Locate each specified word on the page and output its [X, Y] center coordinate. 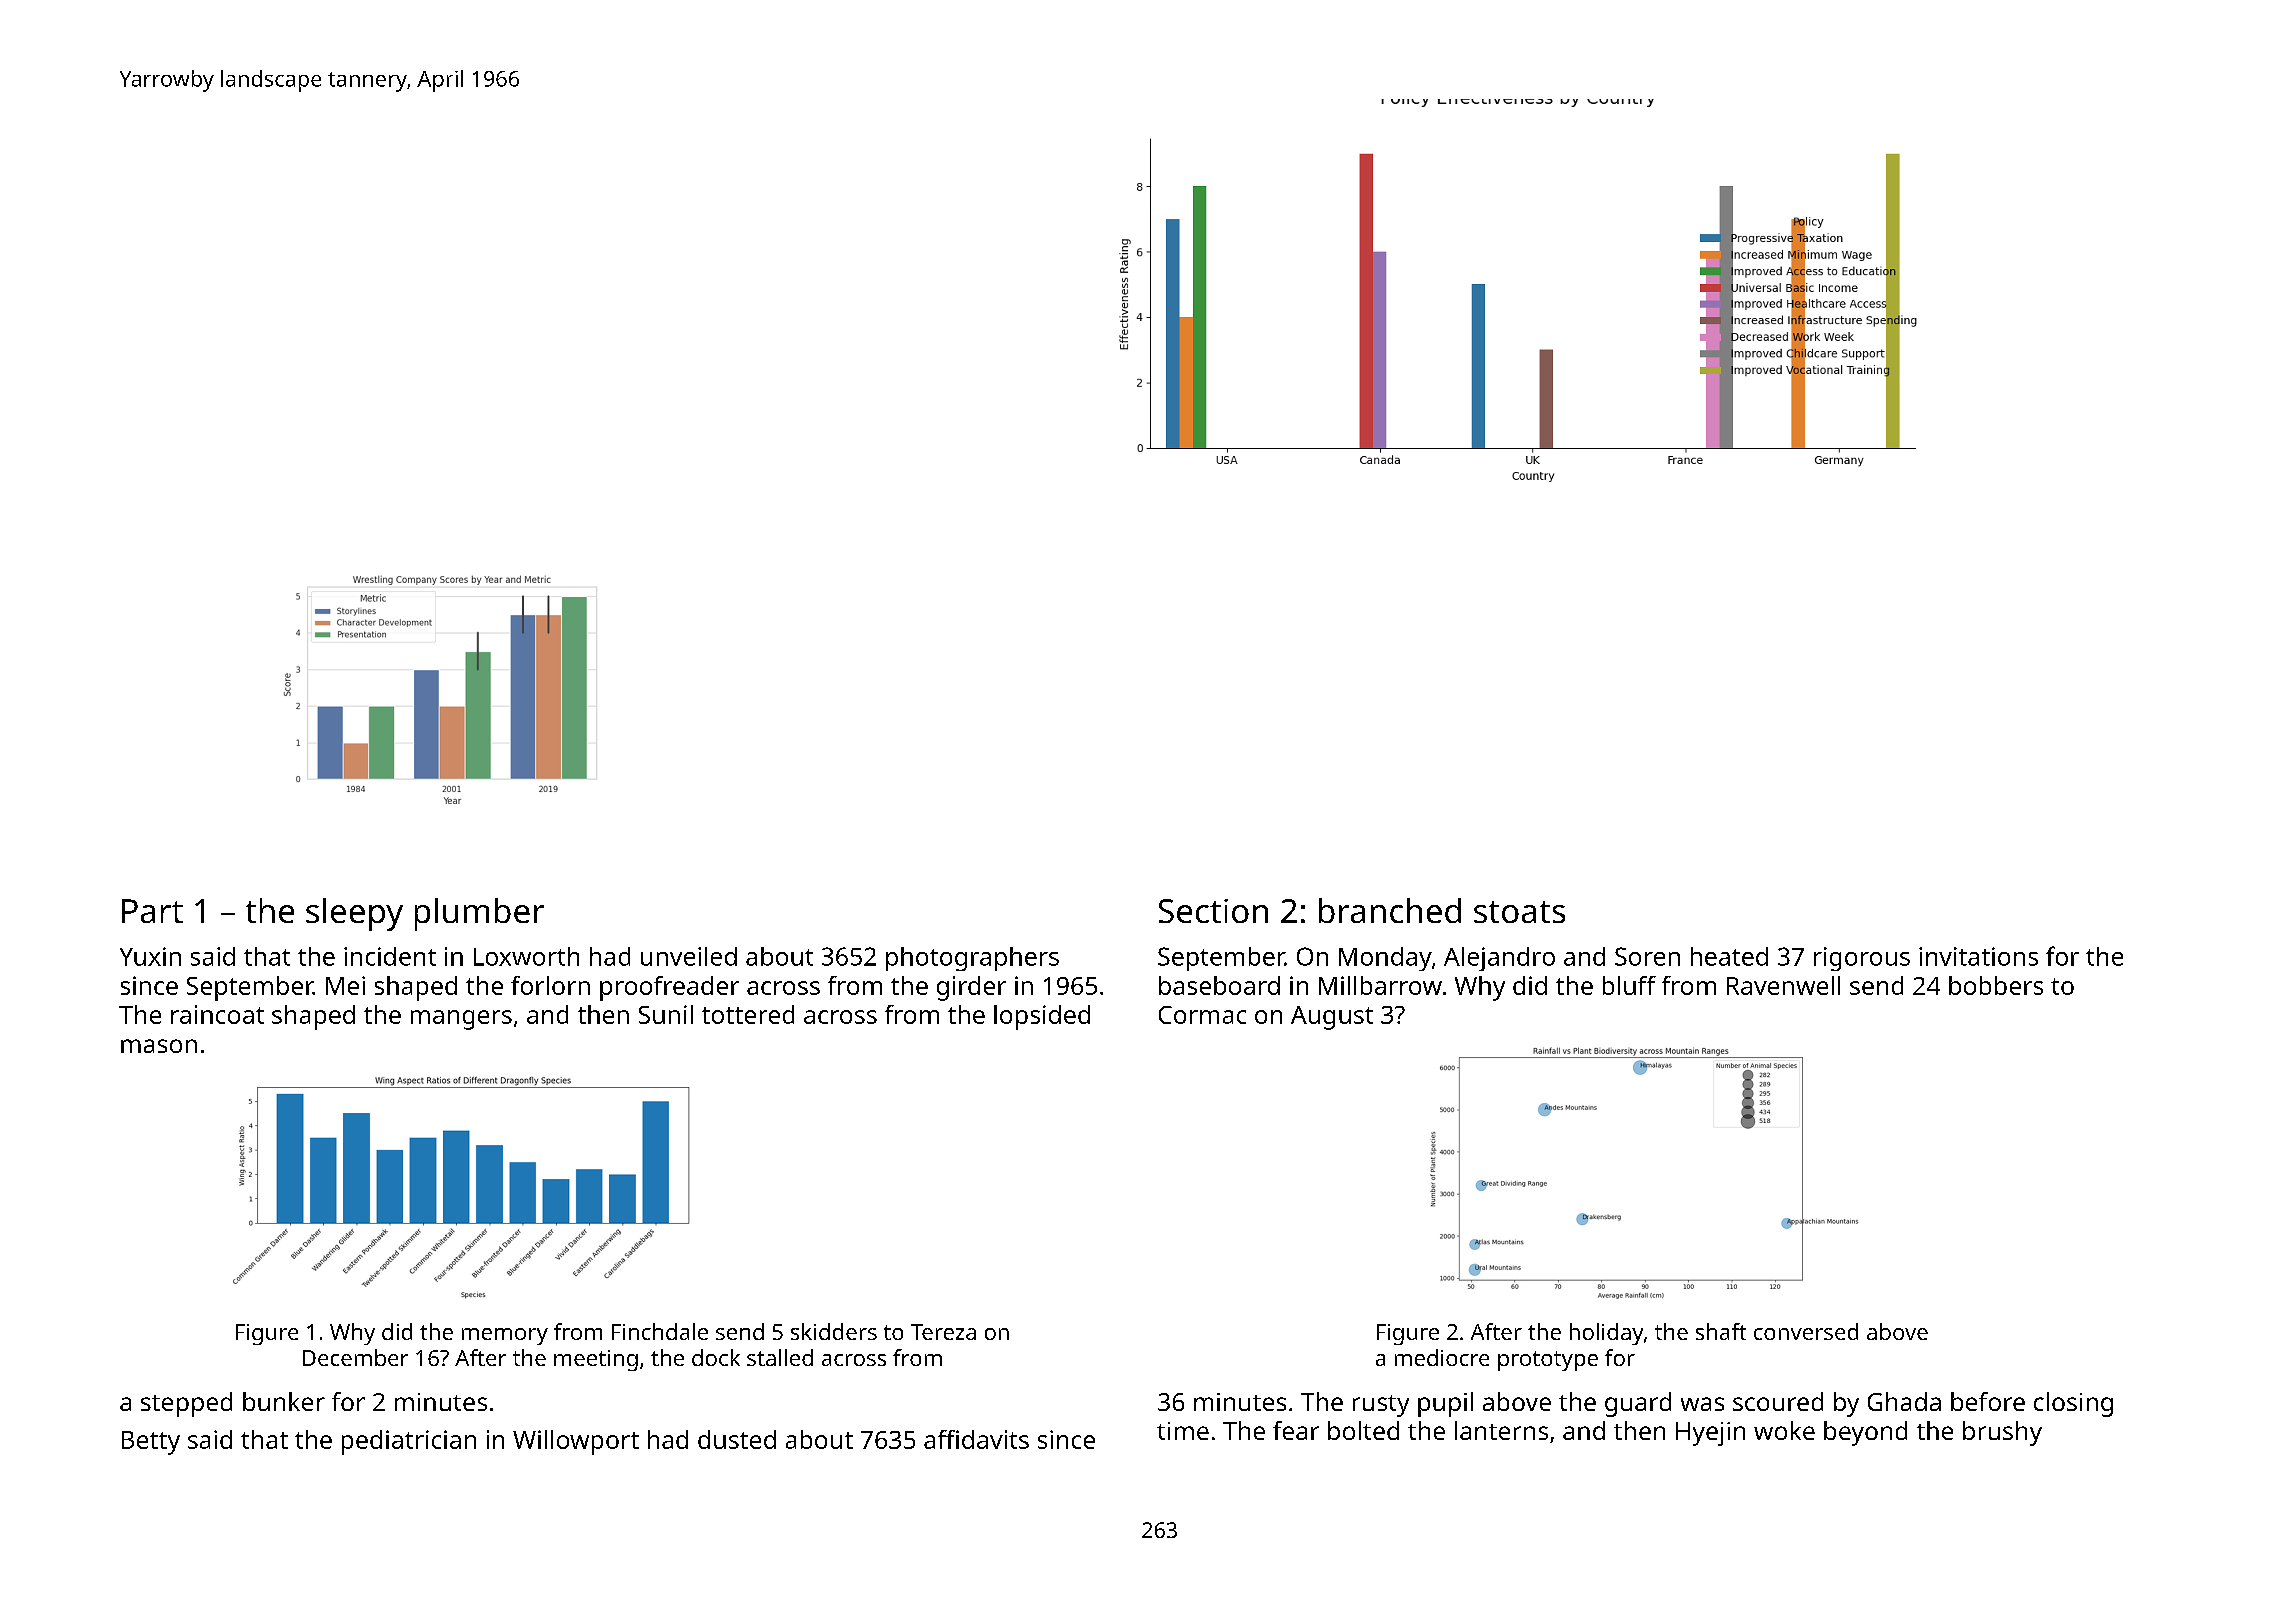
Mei [345, 985]
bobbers [1996, 985]
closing [2073, 1404]
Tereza [943, 1332]
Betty [151, 1443]
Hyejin [1710, 1434]
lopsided [1042, 1017]
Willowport [576, 1442]
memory [505, 1336]
